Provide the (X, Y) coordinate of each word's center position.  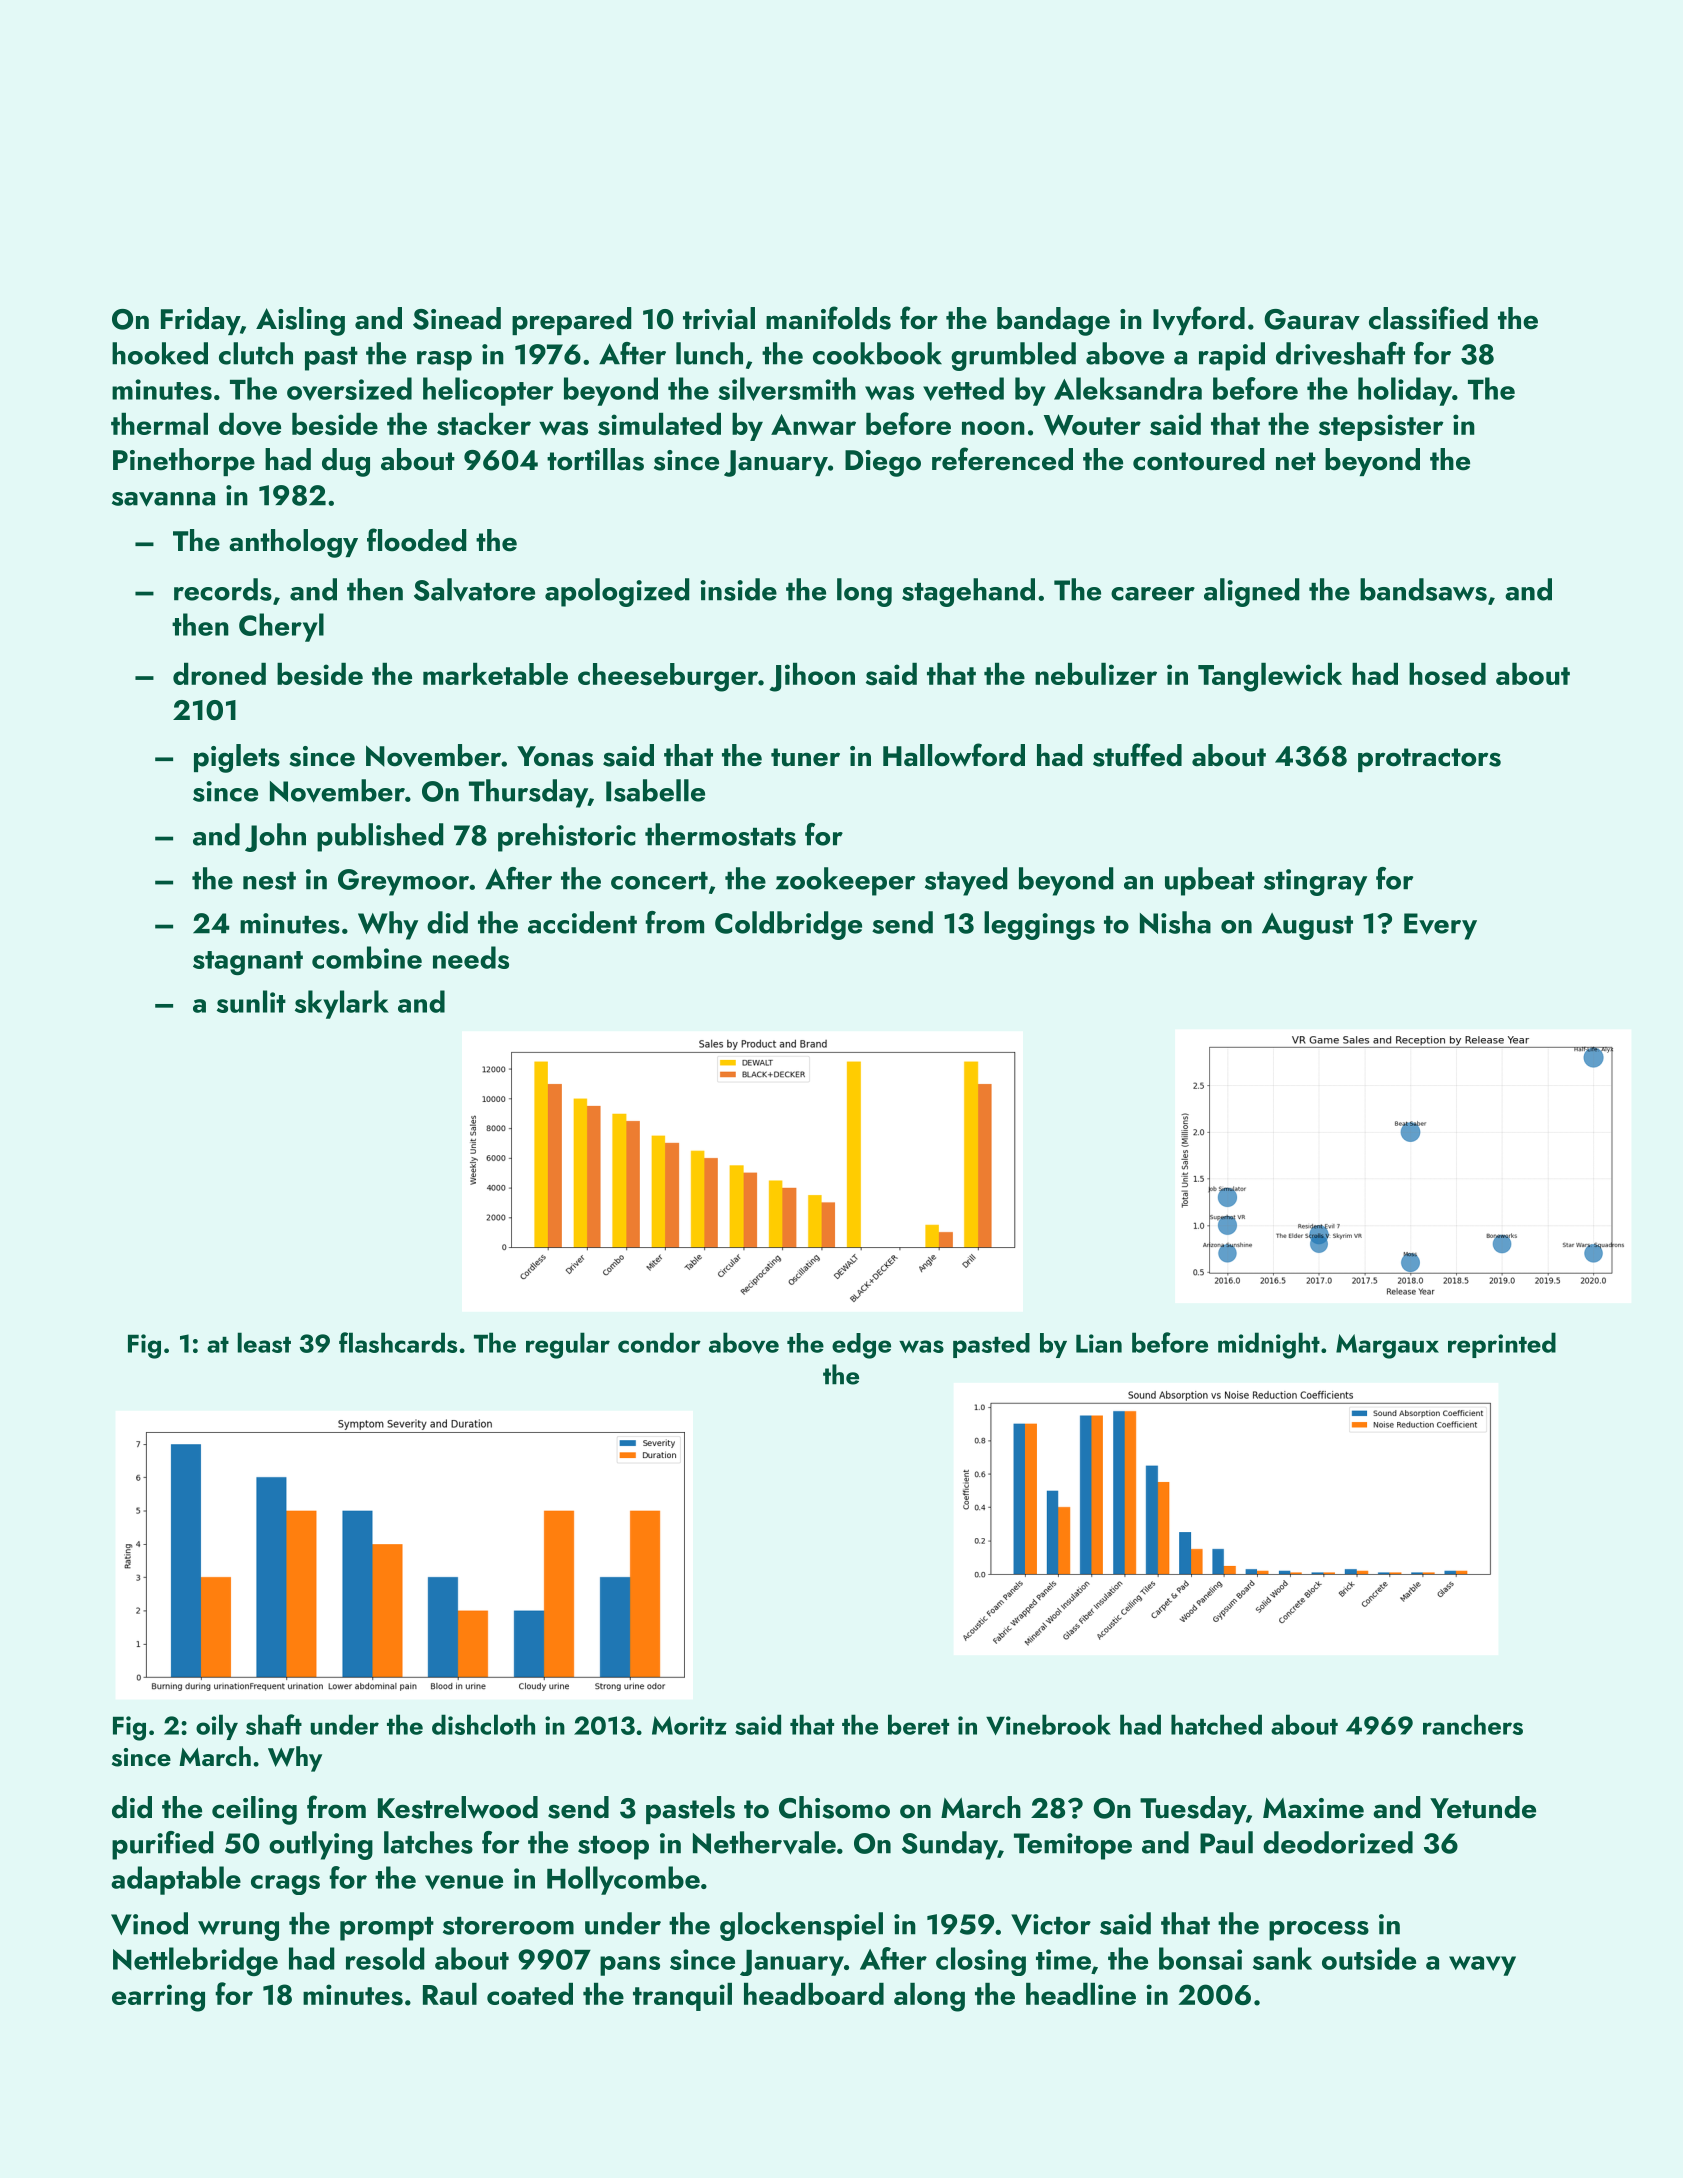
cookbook (877, 353)
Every (1440, 926)
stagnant (248, 963)
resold (385, 1958)
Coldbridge (788, 925)
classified (1428, 318)
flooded (417, 540)
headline (1081, 1994)
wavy (1482, 1966)
